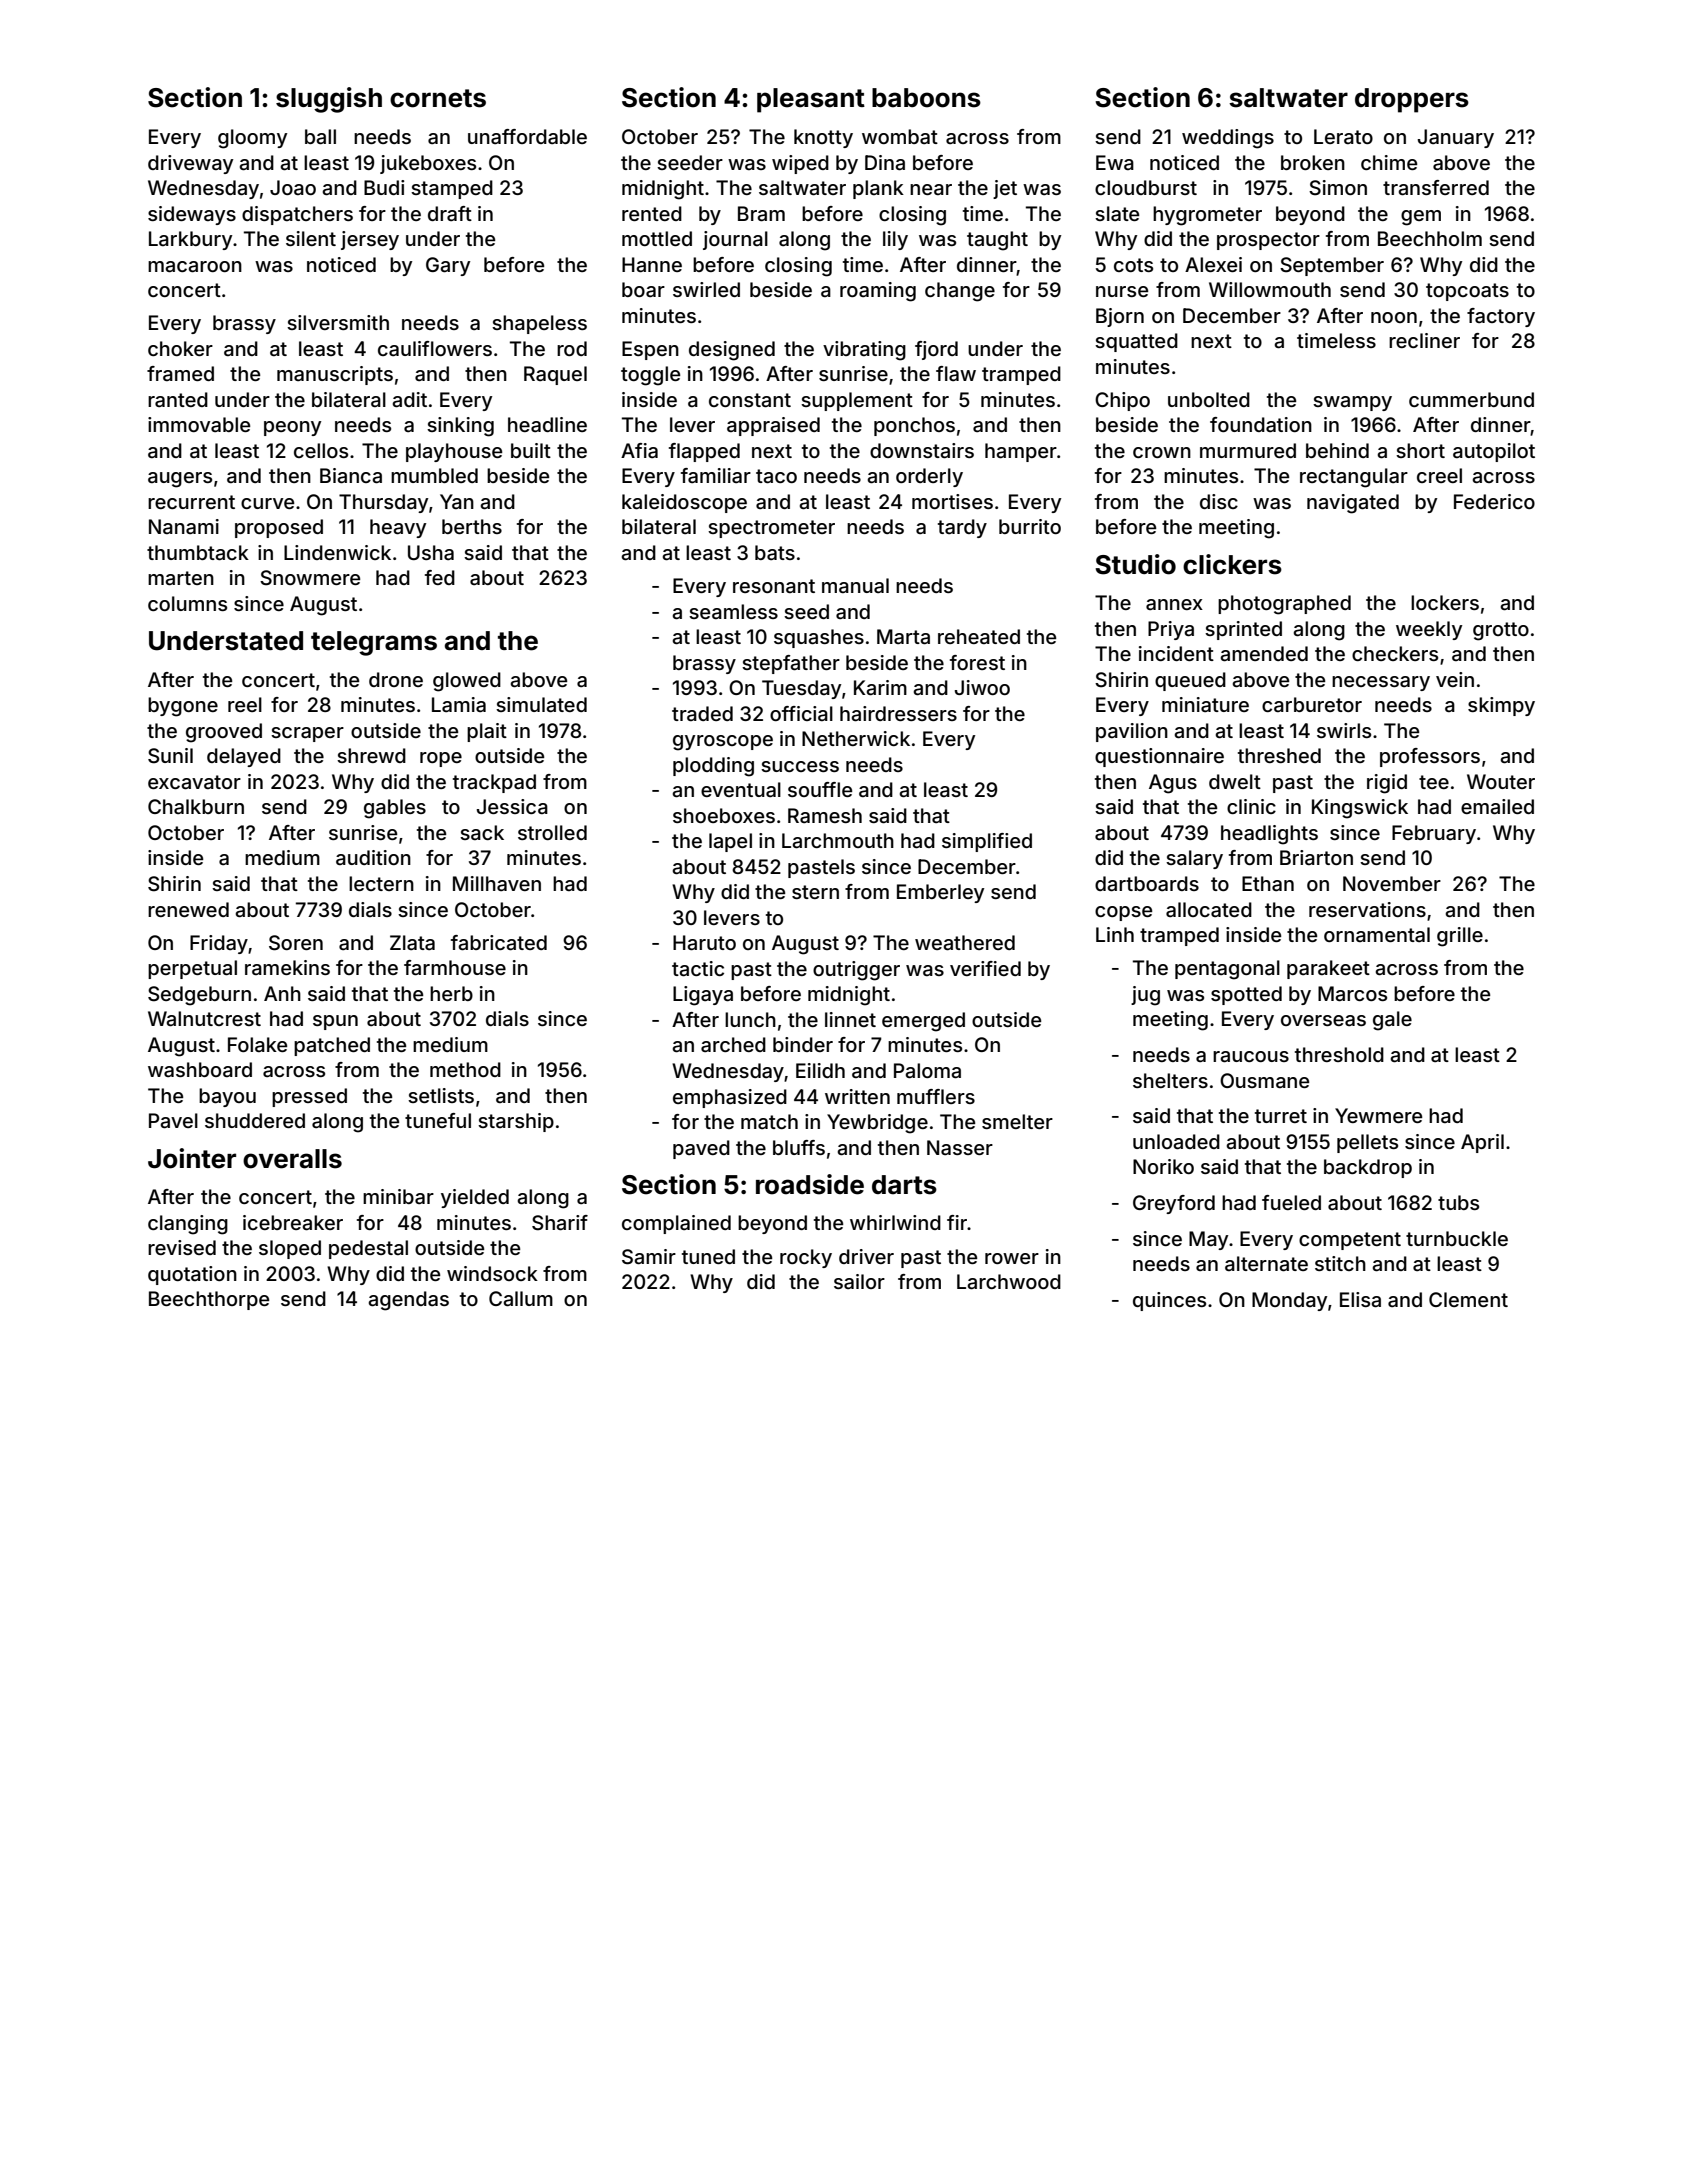 This screenshot has width=1683, height=2178. What do you see at coordinates (1133, 265) in the screenshot?
I see `cots` at bounding box center [1133, 265].
